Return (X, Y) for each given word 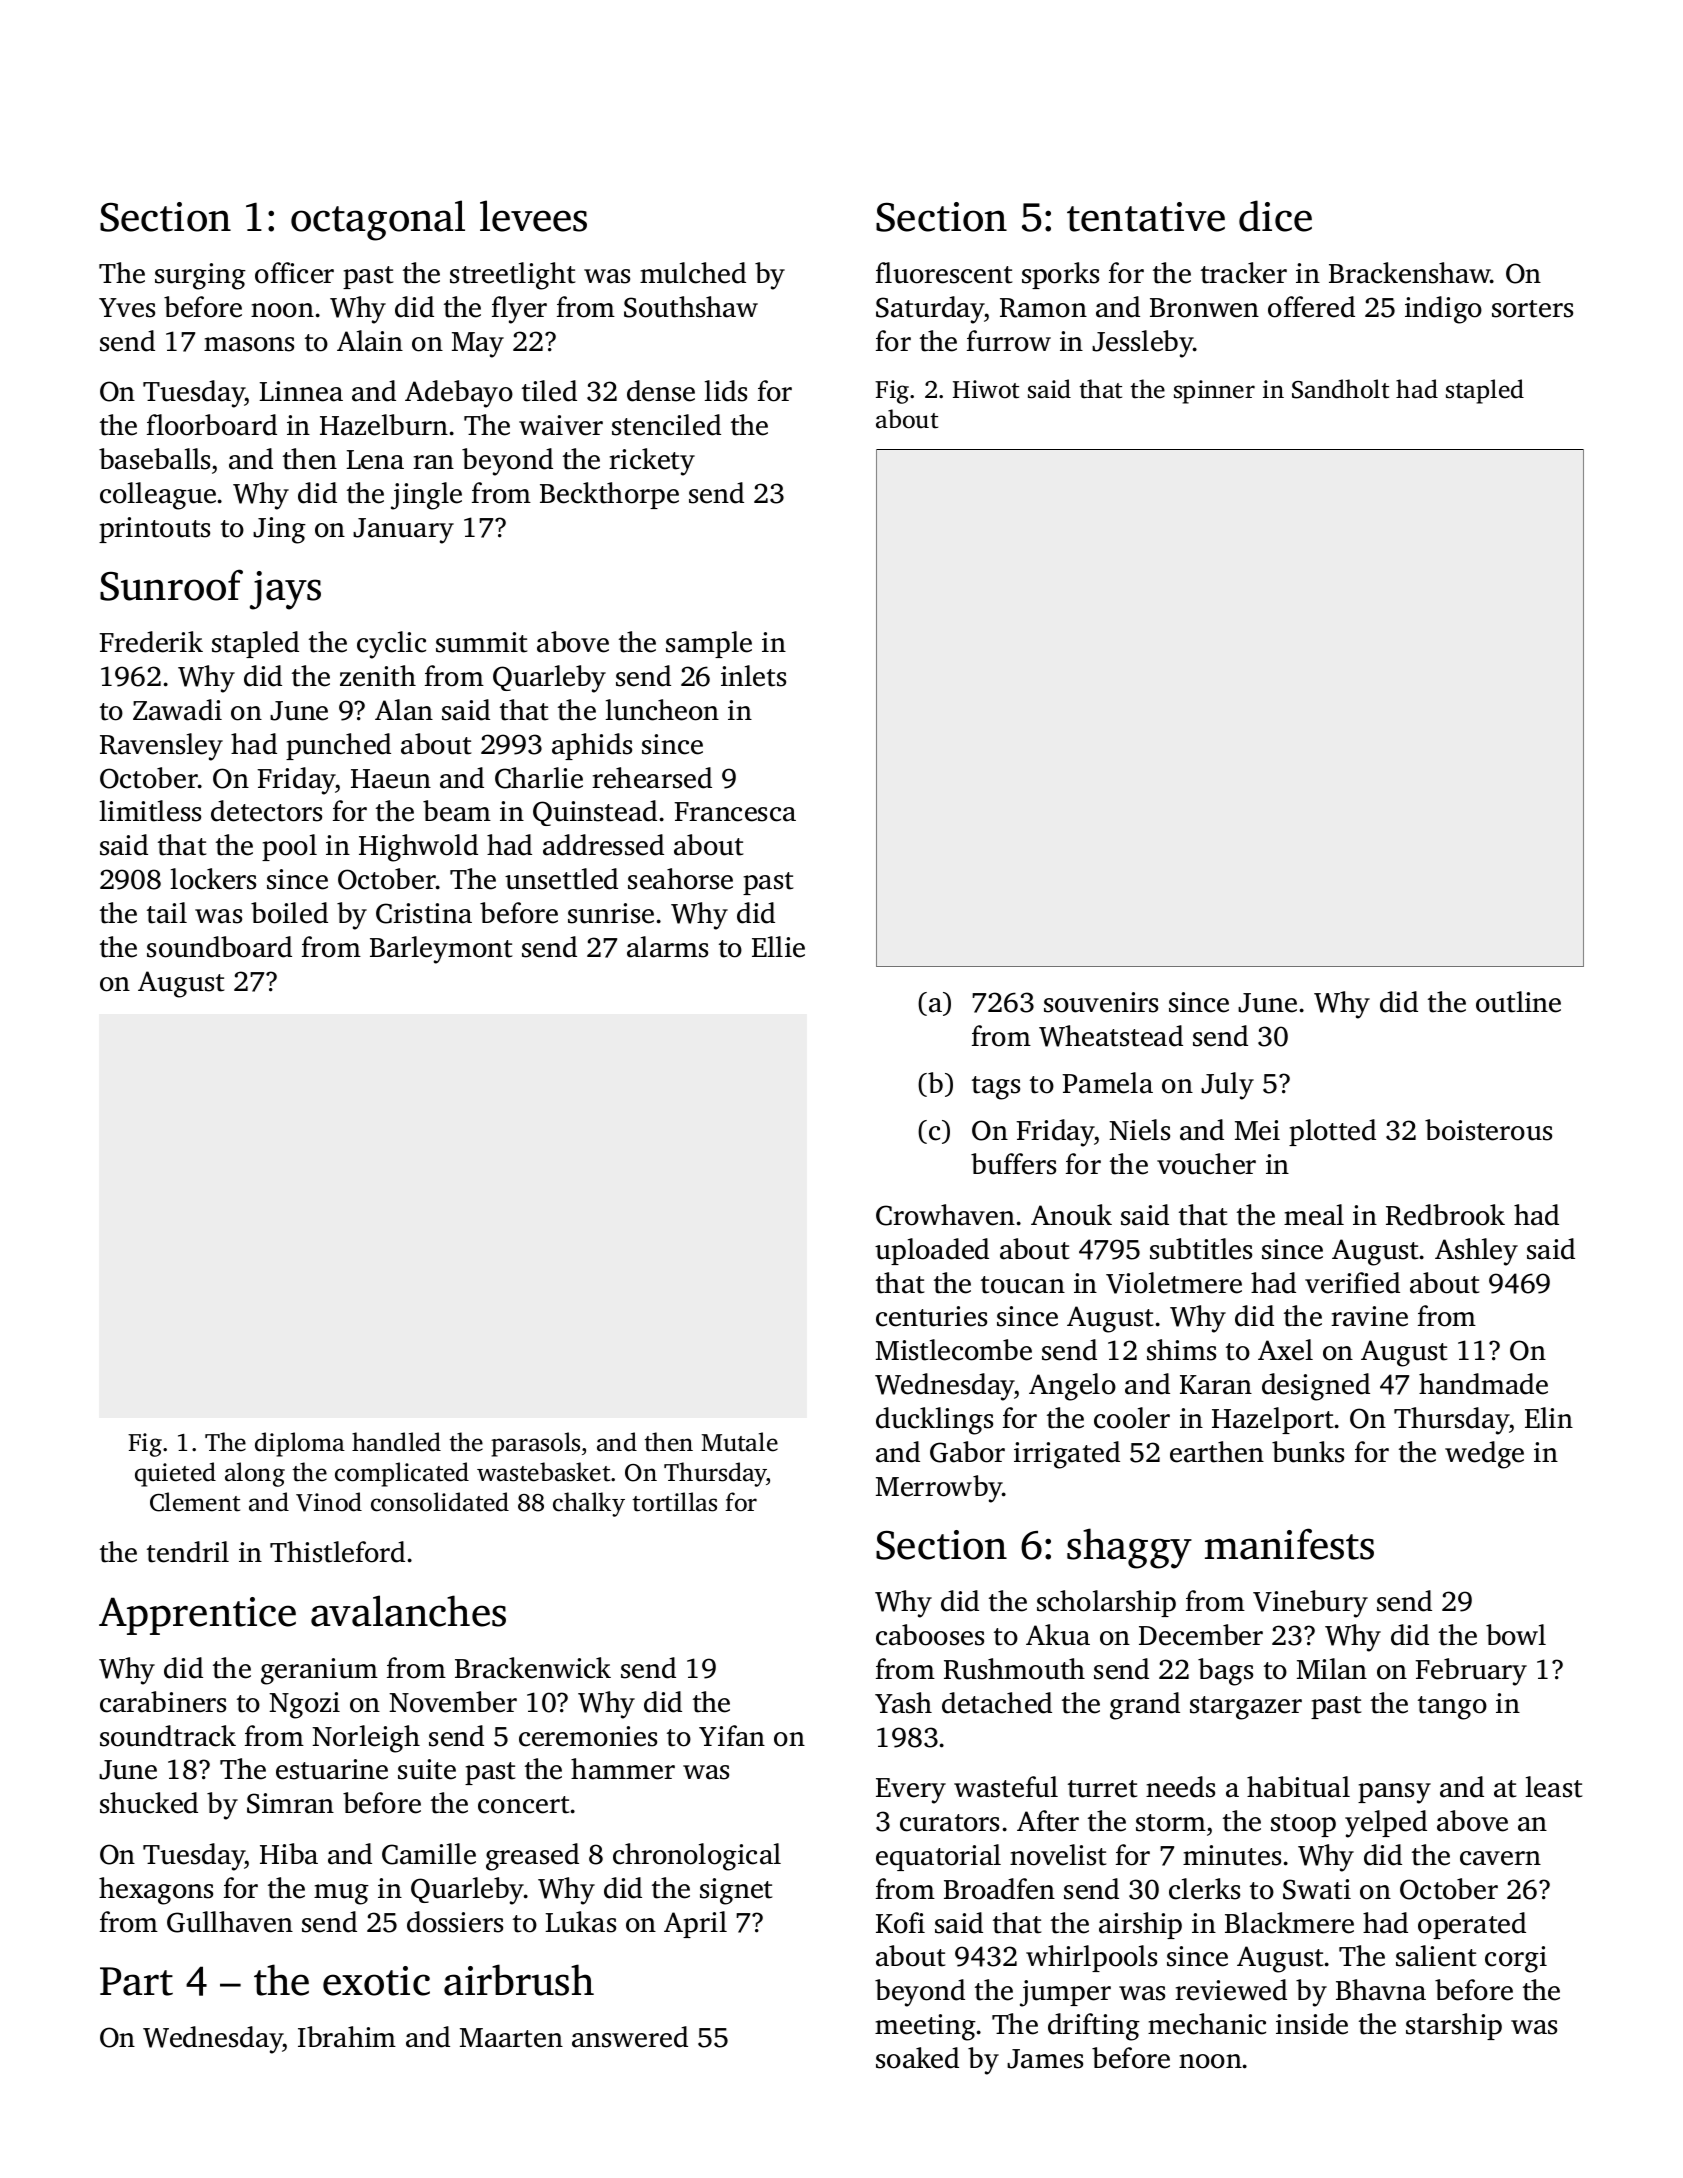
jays (285, 590)
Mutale (739, 1442)
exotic (376, 1981)
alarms (667, 947)
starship (1454, 2026)
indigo (1443, 310)
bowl (1516, 1635)
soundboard (219, 947)
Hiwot (986, 389)
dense (661, 391)
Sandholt (1340, 389)
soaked (917, 2058)
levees (533, 216)
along (255, 1474)
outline (1518, 1002)
